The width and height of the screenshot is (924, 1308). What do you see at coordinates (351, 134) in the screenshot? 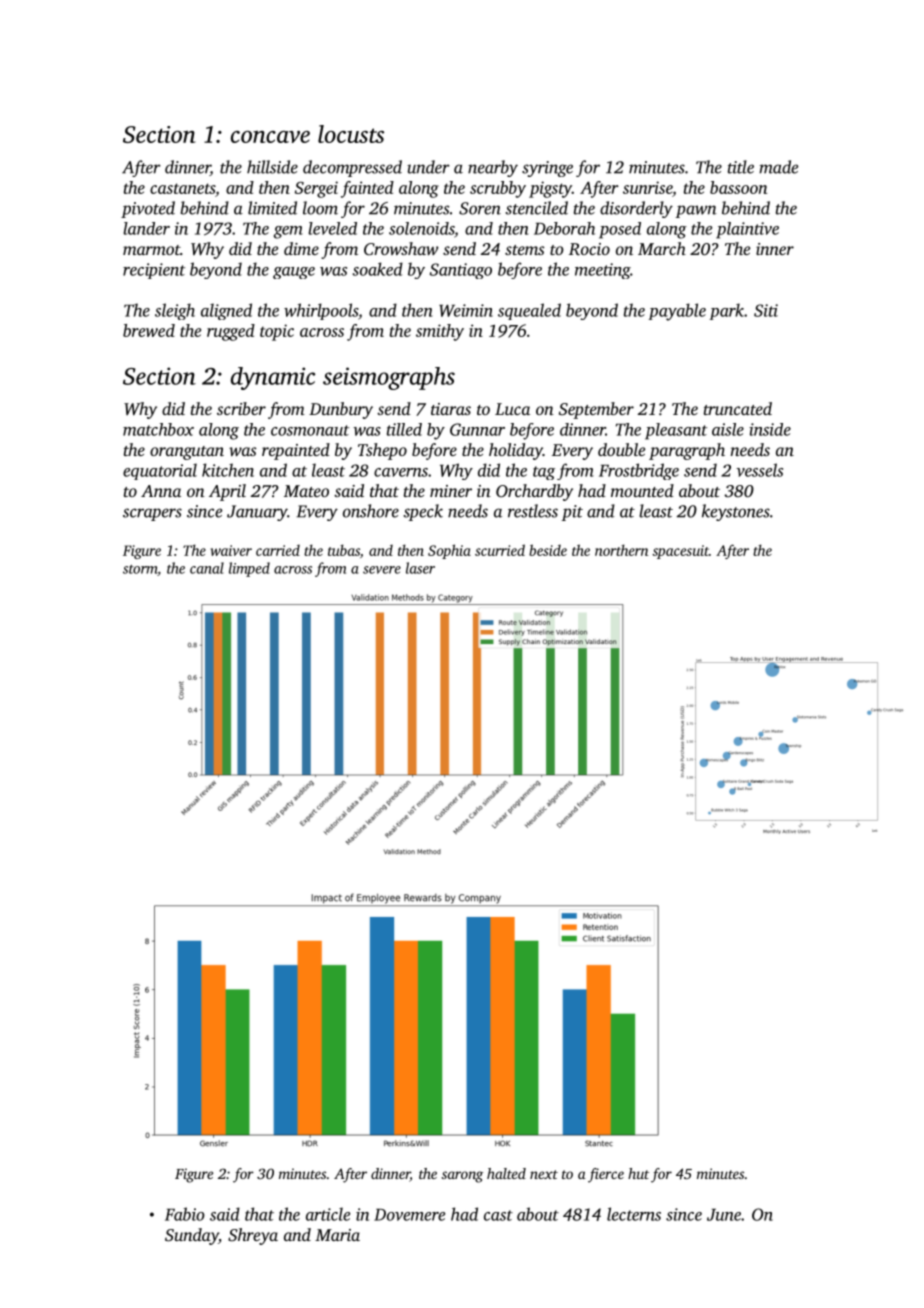
I see `locusts` at bounding box center [351, 134].
